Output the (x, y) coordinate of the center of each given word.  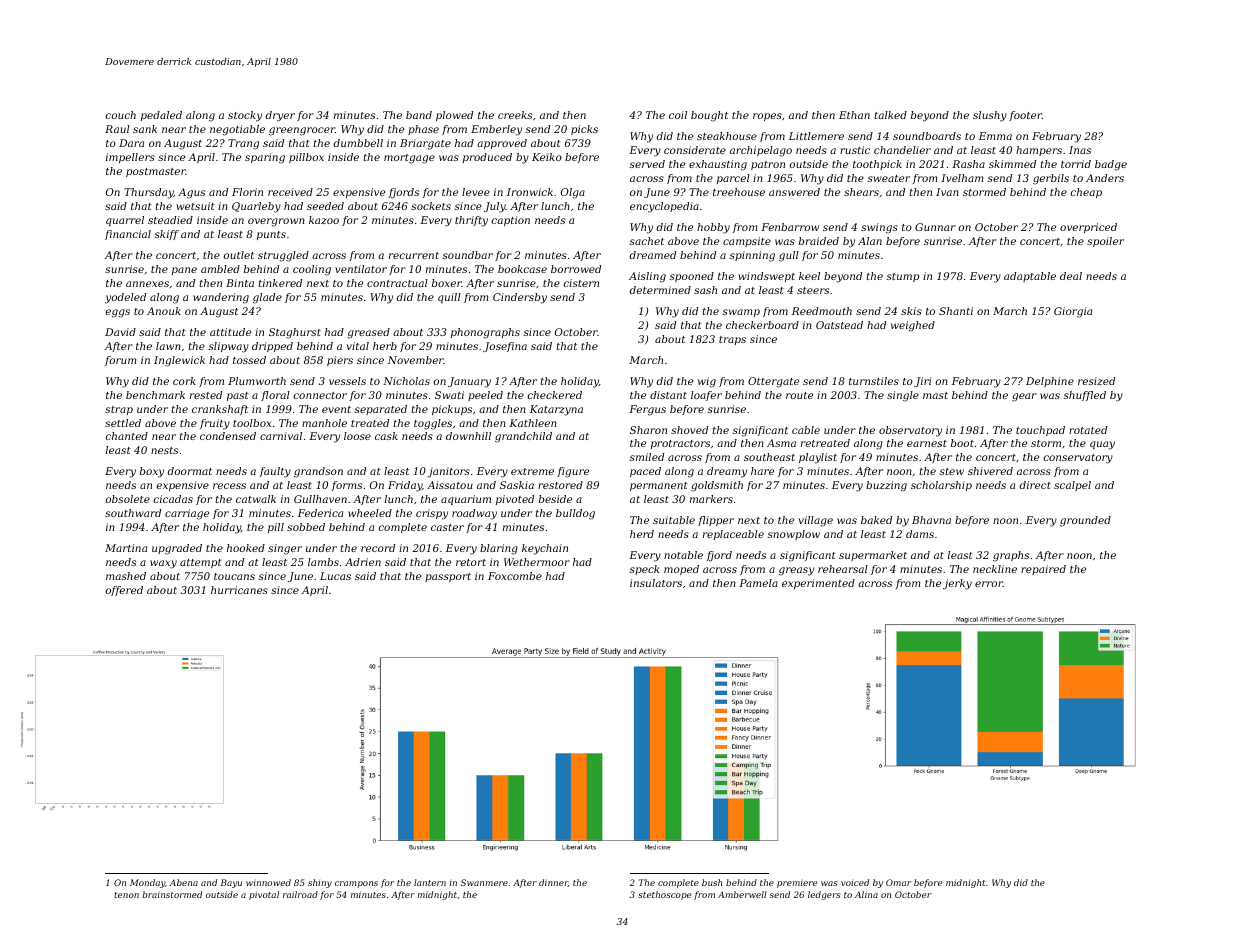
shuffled (1085, 396)
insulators (656, 583)
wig (707, 382)
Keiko (547, 157)
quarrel (125, 221)
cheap (1086, 193)
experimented (818, 584)
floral (275, 396)
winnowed (268, 882)
